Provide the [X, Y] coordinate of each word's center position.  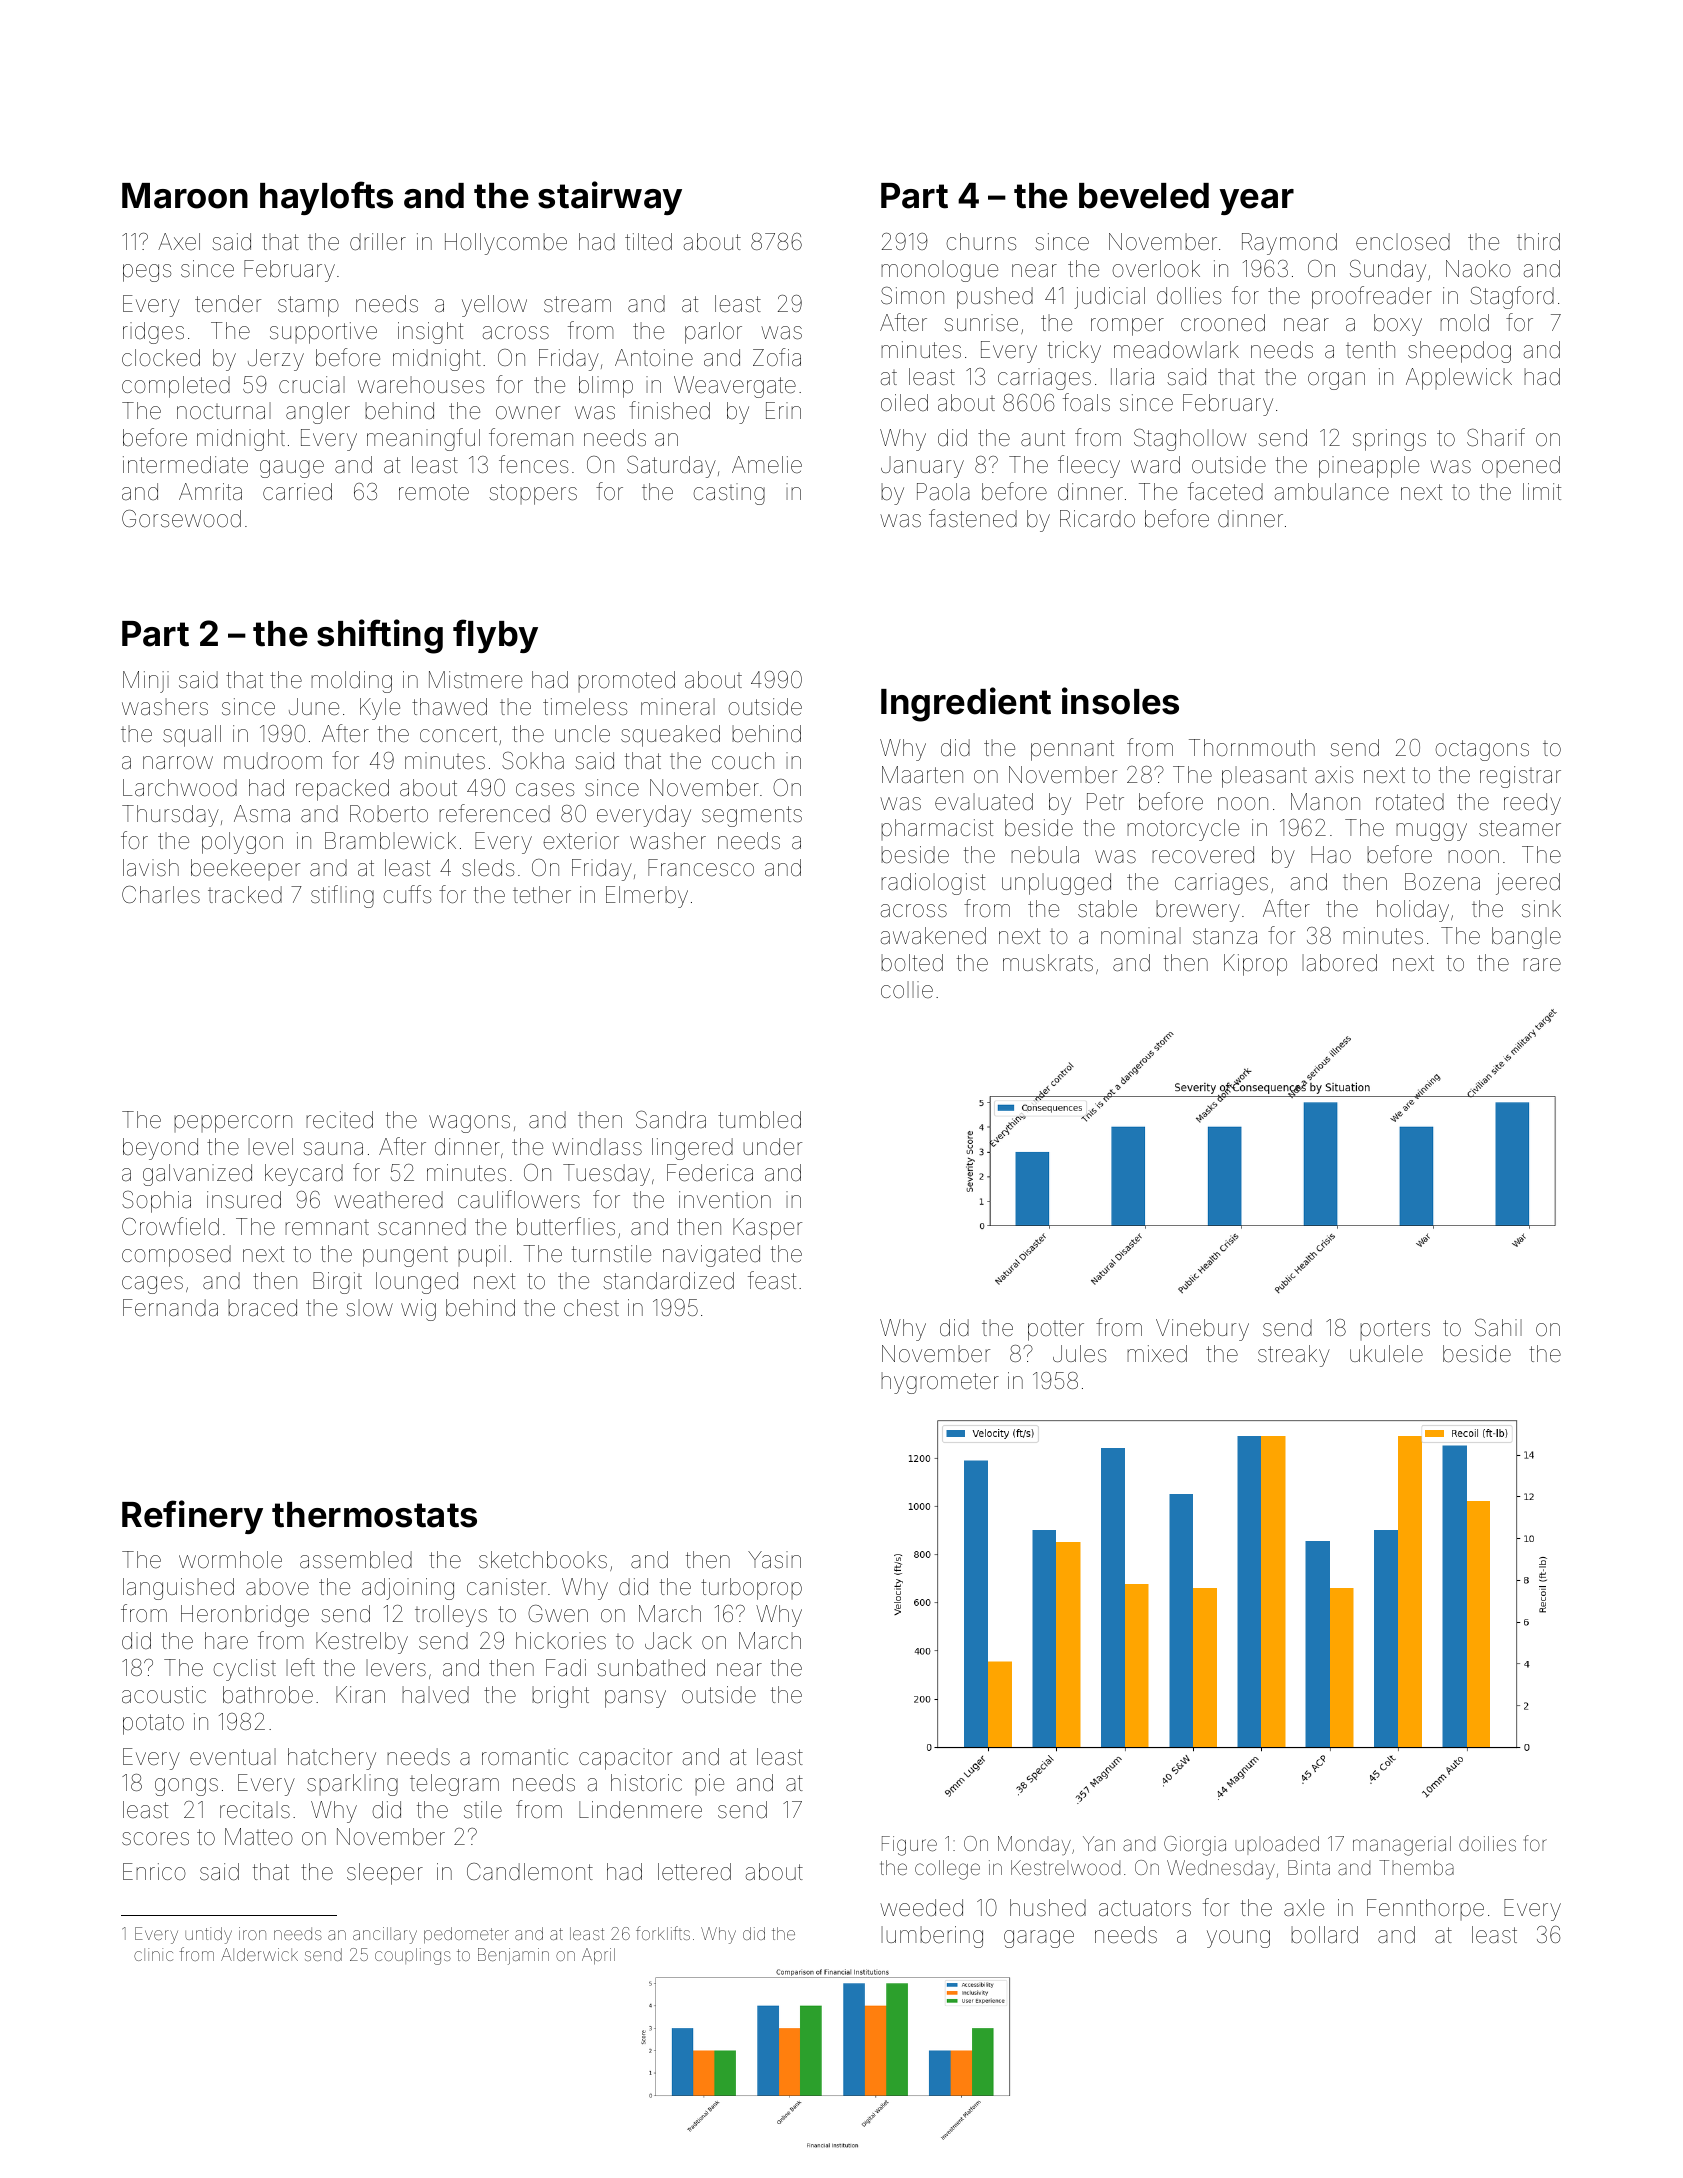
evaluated [984, 802]
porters [1395, 1330]
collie [907, 989]
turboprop [751, 1589]
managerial [1402, 1846]
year [1256, 202]
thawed [449, 707]
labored [1339, 963]
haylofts [326, 198]
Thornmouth [1252, 747]
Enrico [154, 1871]
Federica [710, 1173]
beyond [160, 1149]
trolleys [451, 1616]
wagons [469, 1124]
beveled [1144, 196]
